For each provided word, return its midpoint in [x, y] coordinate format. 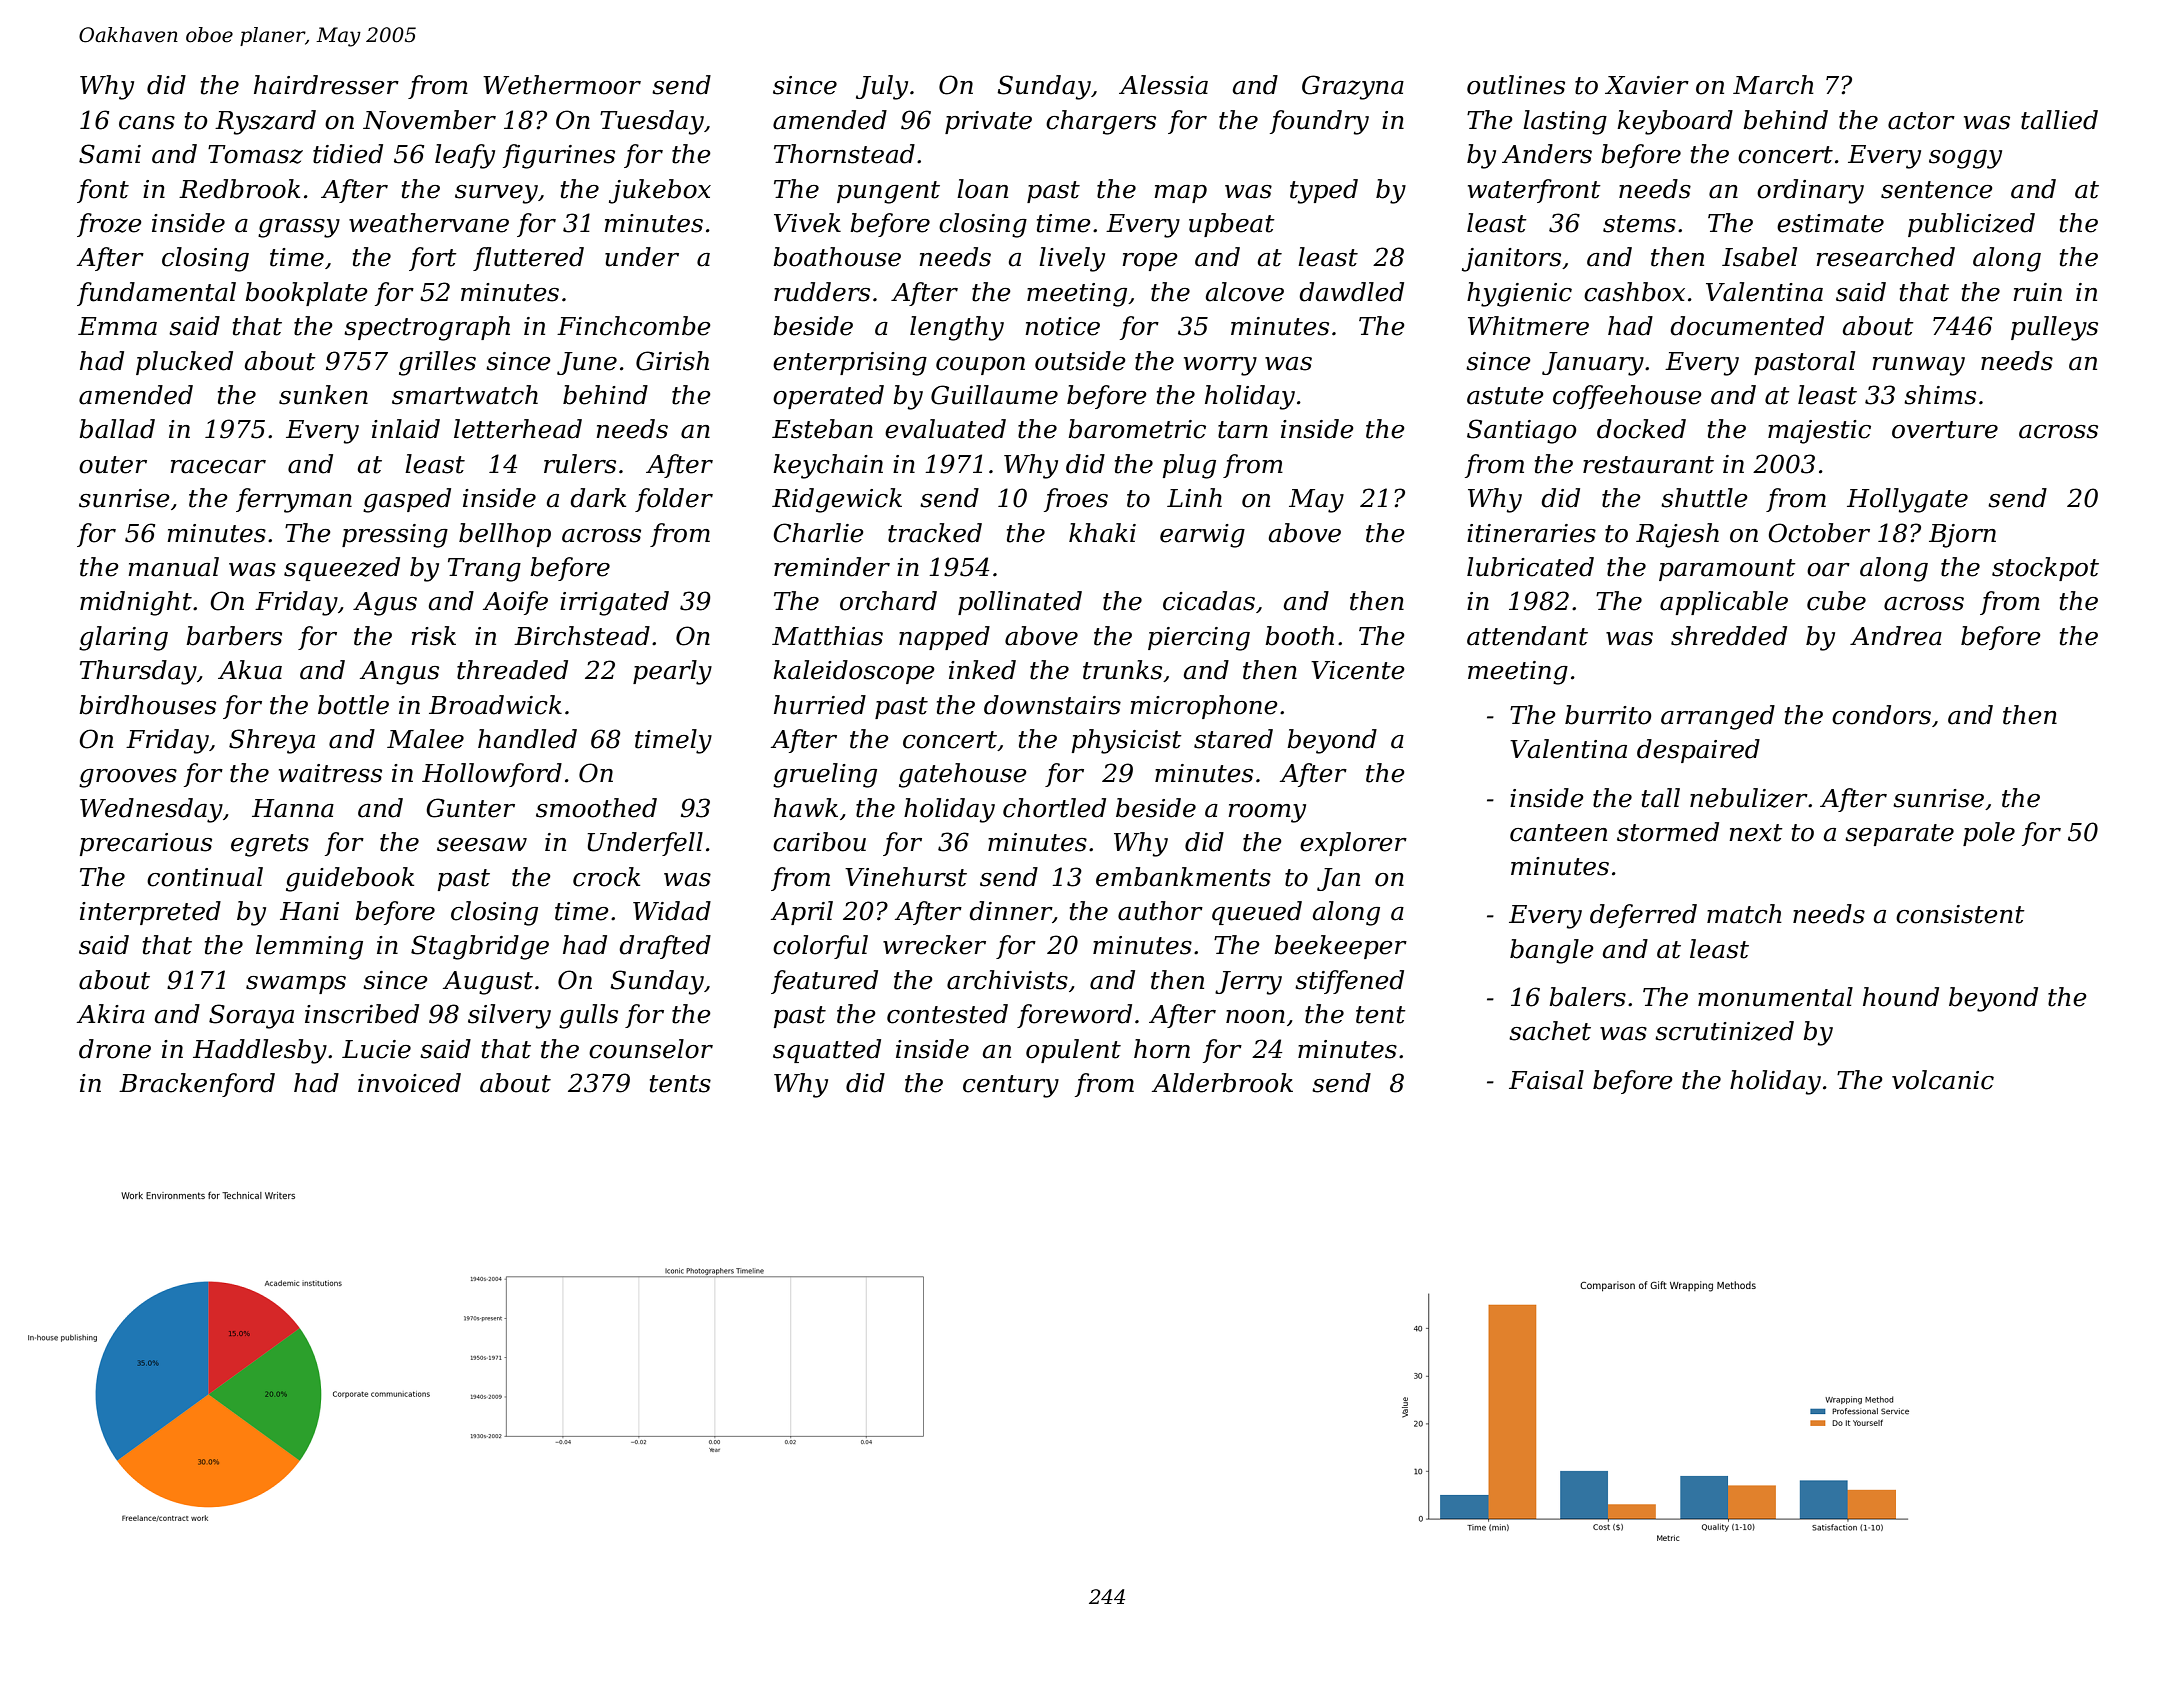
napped [944, 638]
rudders [822, 292]
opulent [1073, 1051]
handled [527, 739]
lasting [1565, 122]
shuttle [1704, 498]
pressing [395, 536]
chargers [1101, 122]
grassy [299, 228]
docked [1641, 429]
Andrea [1896, 636]
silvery [509, 1016]
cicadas [1209, 601]
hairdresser [326, 85]
